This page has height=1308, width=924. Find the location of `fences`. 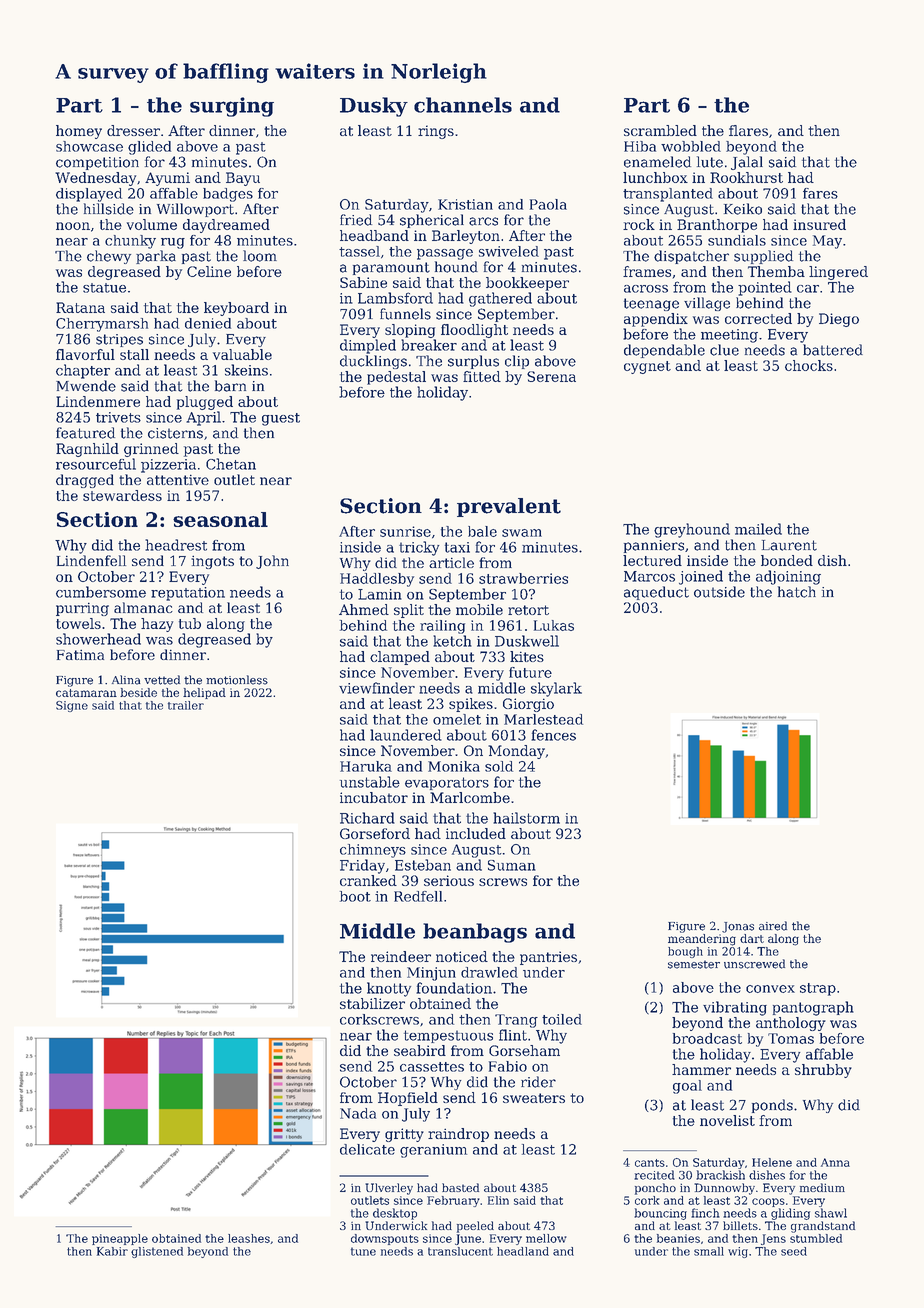

fences is located at coordinates (553, 735).
